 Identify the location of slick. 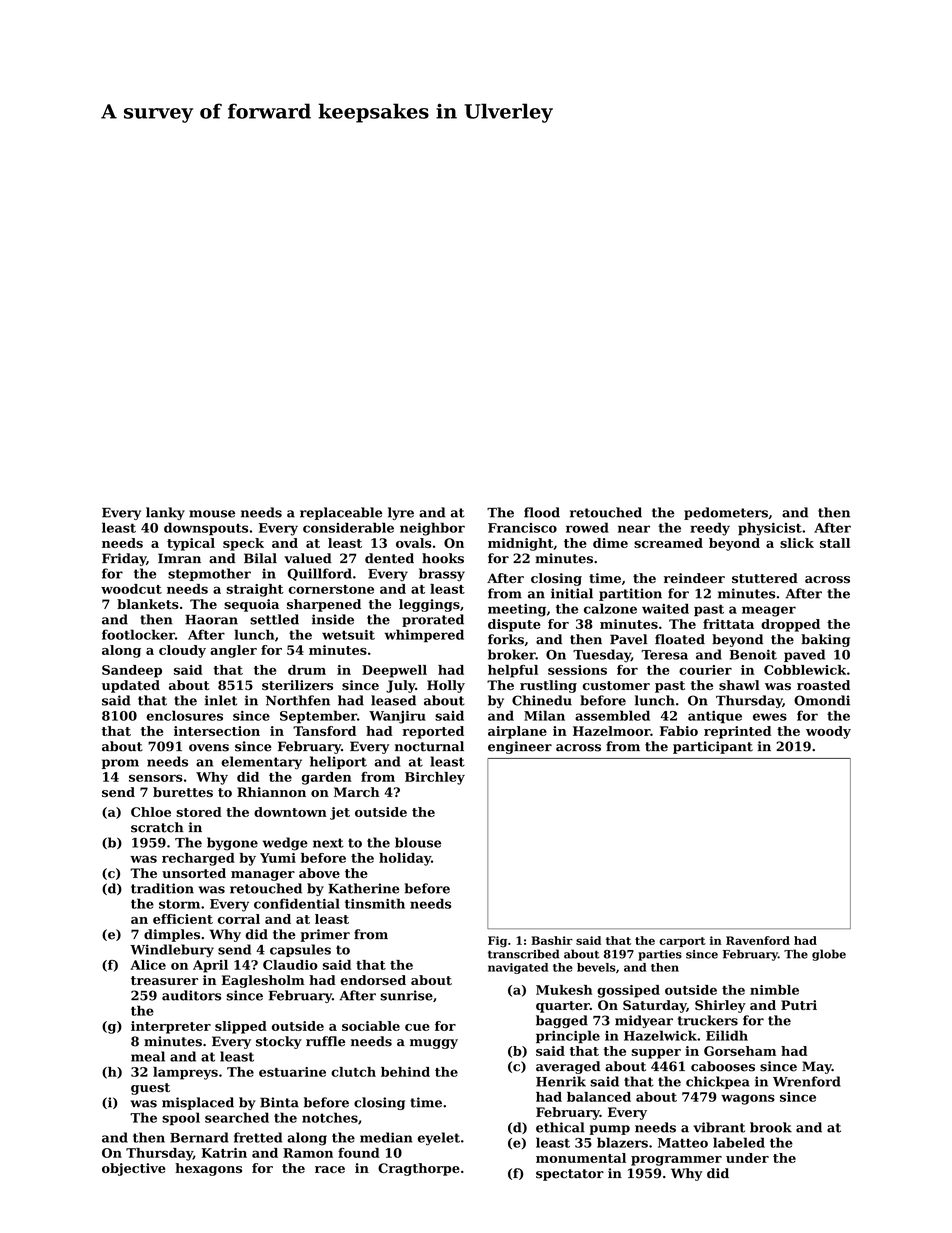
(797, 543).
